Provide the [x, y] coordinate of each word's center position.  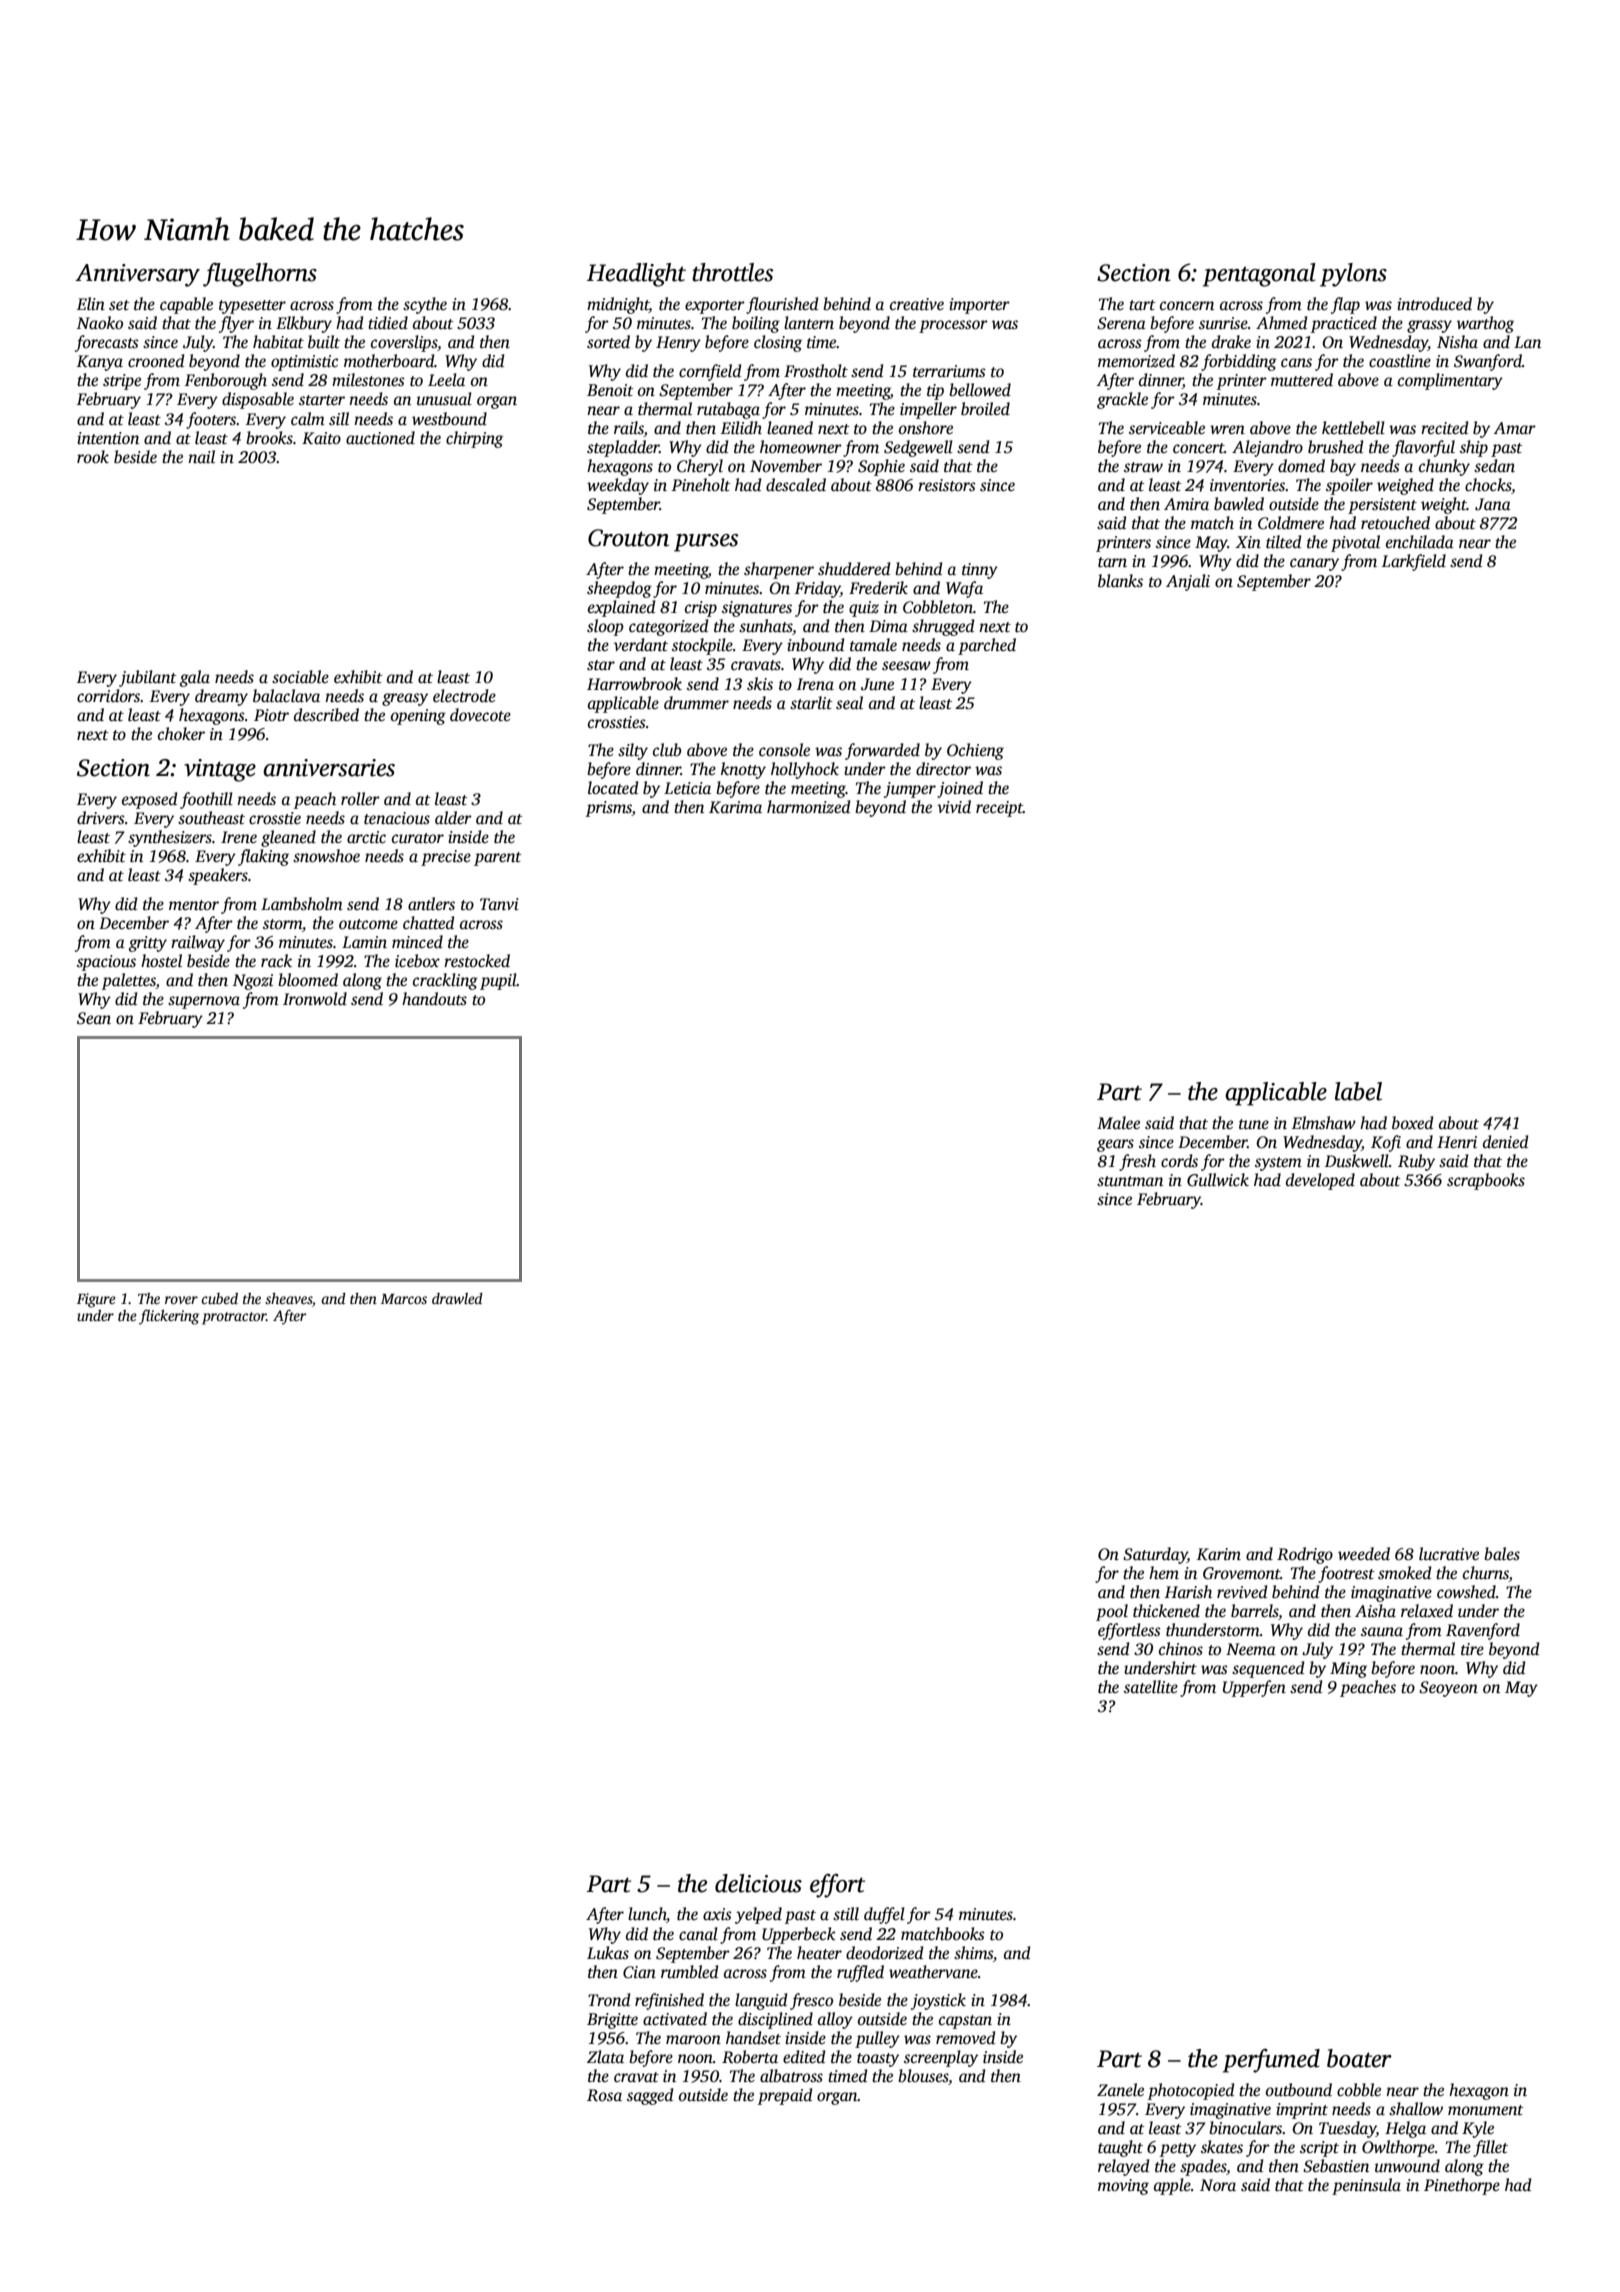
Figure [96, 1300]
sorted [608, 342]
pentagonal [1259, 275]
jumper [910, 790]
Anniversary [137, 275]
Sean [94, 1018]
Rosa [604, 2095]
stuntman [1130, 1181]
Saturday [1155, 1555]
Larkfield [1414, 562]
